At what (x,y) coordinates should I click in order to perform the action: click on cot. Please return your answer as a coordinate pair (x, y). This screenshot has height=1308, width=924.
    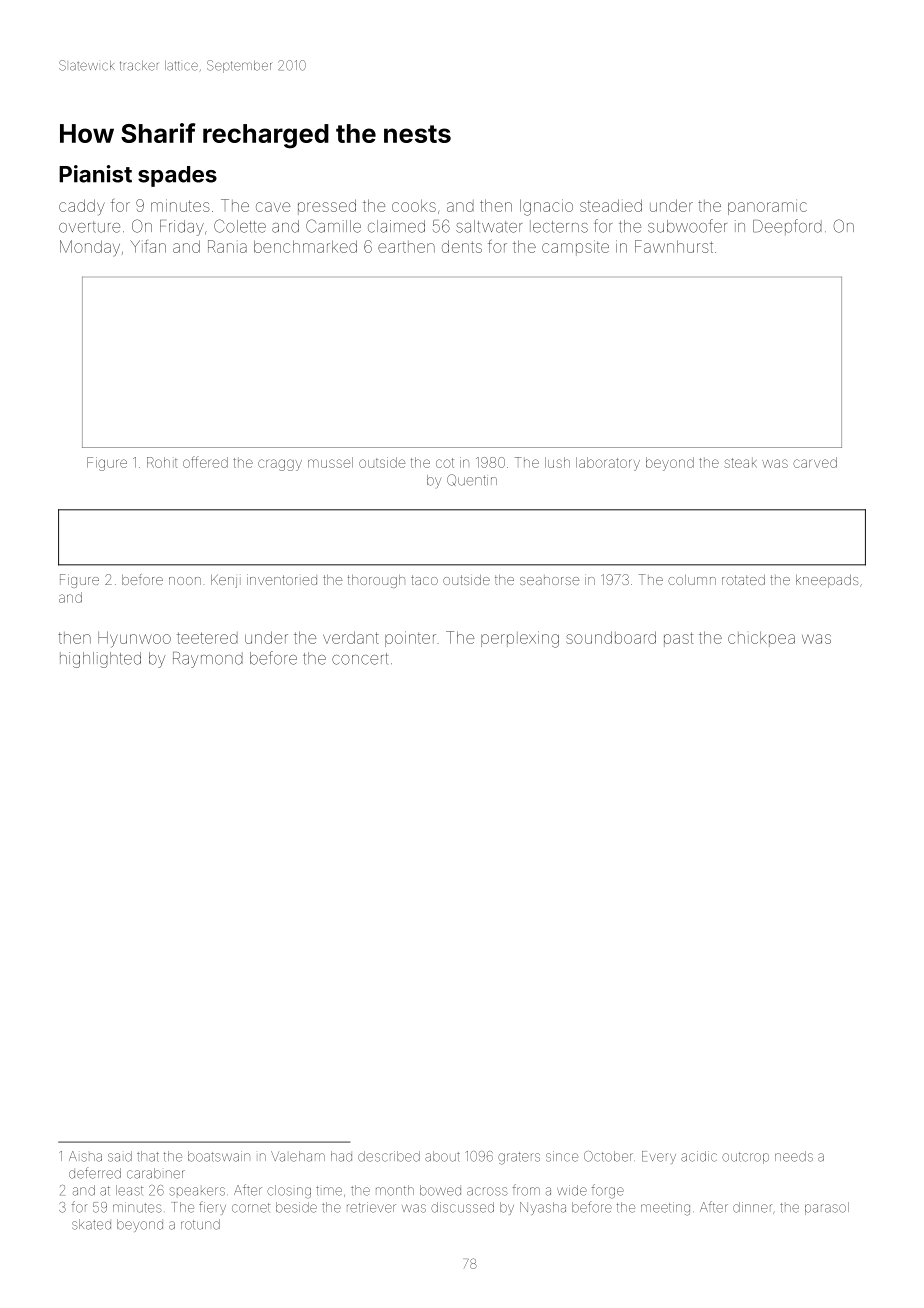
    Looking at the image, I should click on (445, 463).
